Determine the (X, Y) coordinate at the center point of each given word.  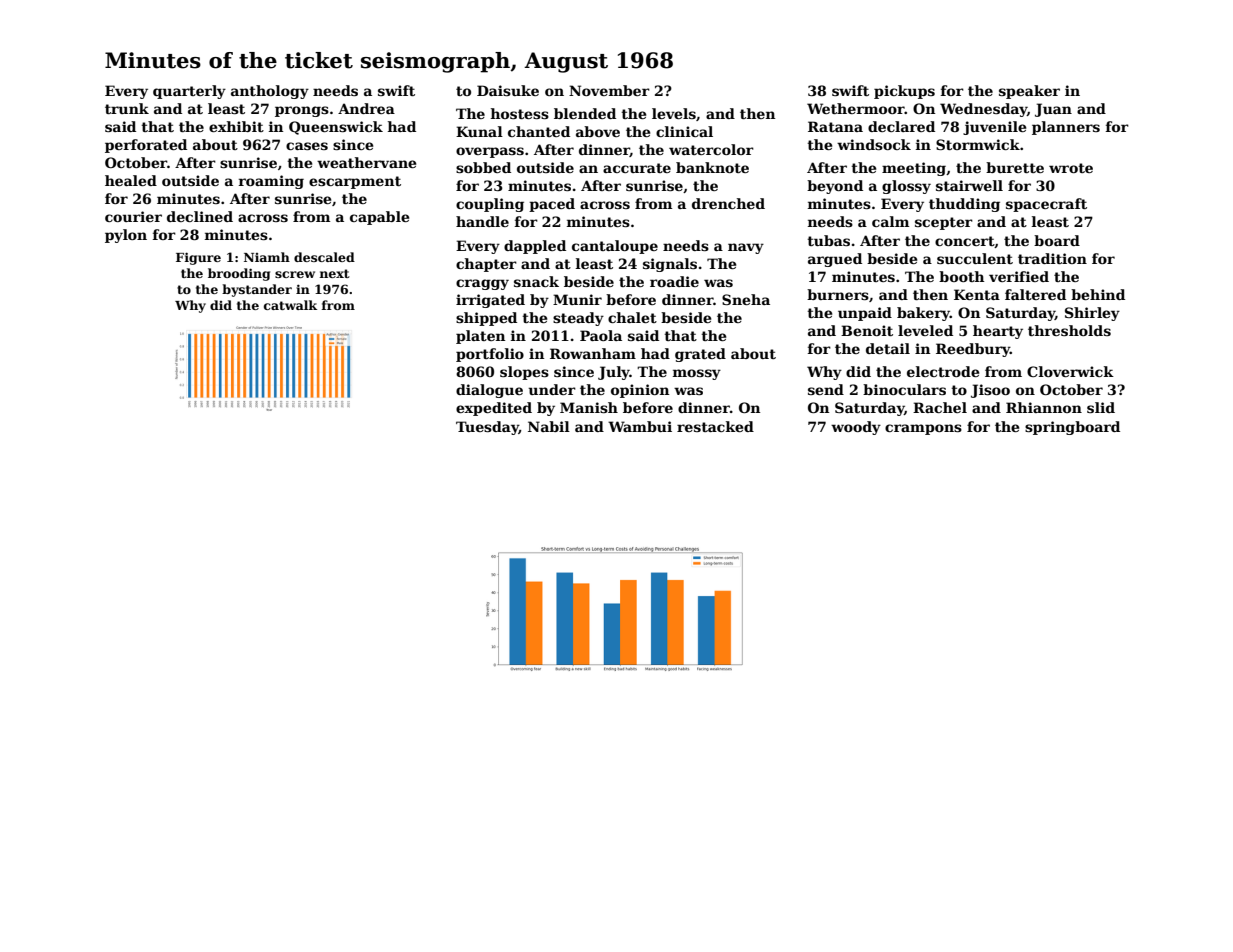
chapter (486, 265)
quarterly (189, 92)
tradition (1052, 258)
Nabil (549, 426)
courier (133, 216)
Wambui (640, 426)
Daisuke (508, 90)
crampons (923, 429)
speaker (1029, 92)
